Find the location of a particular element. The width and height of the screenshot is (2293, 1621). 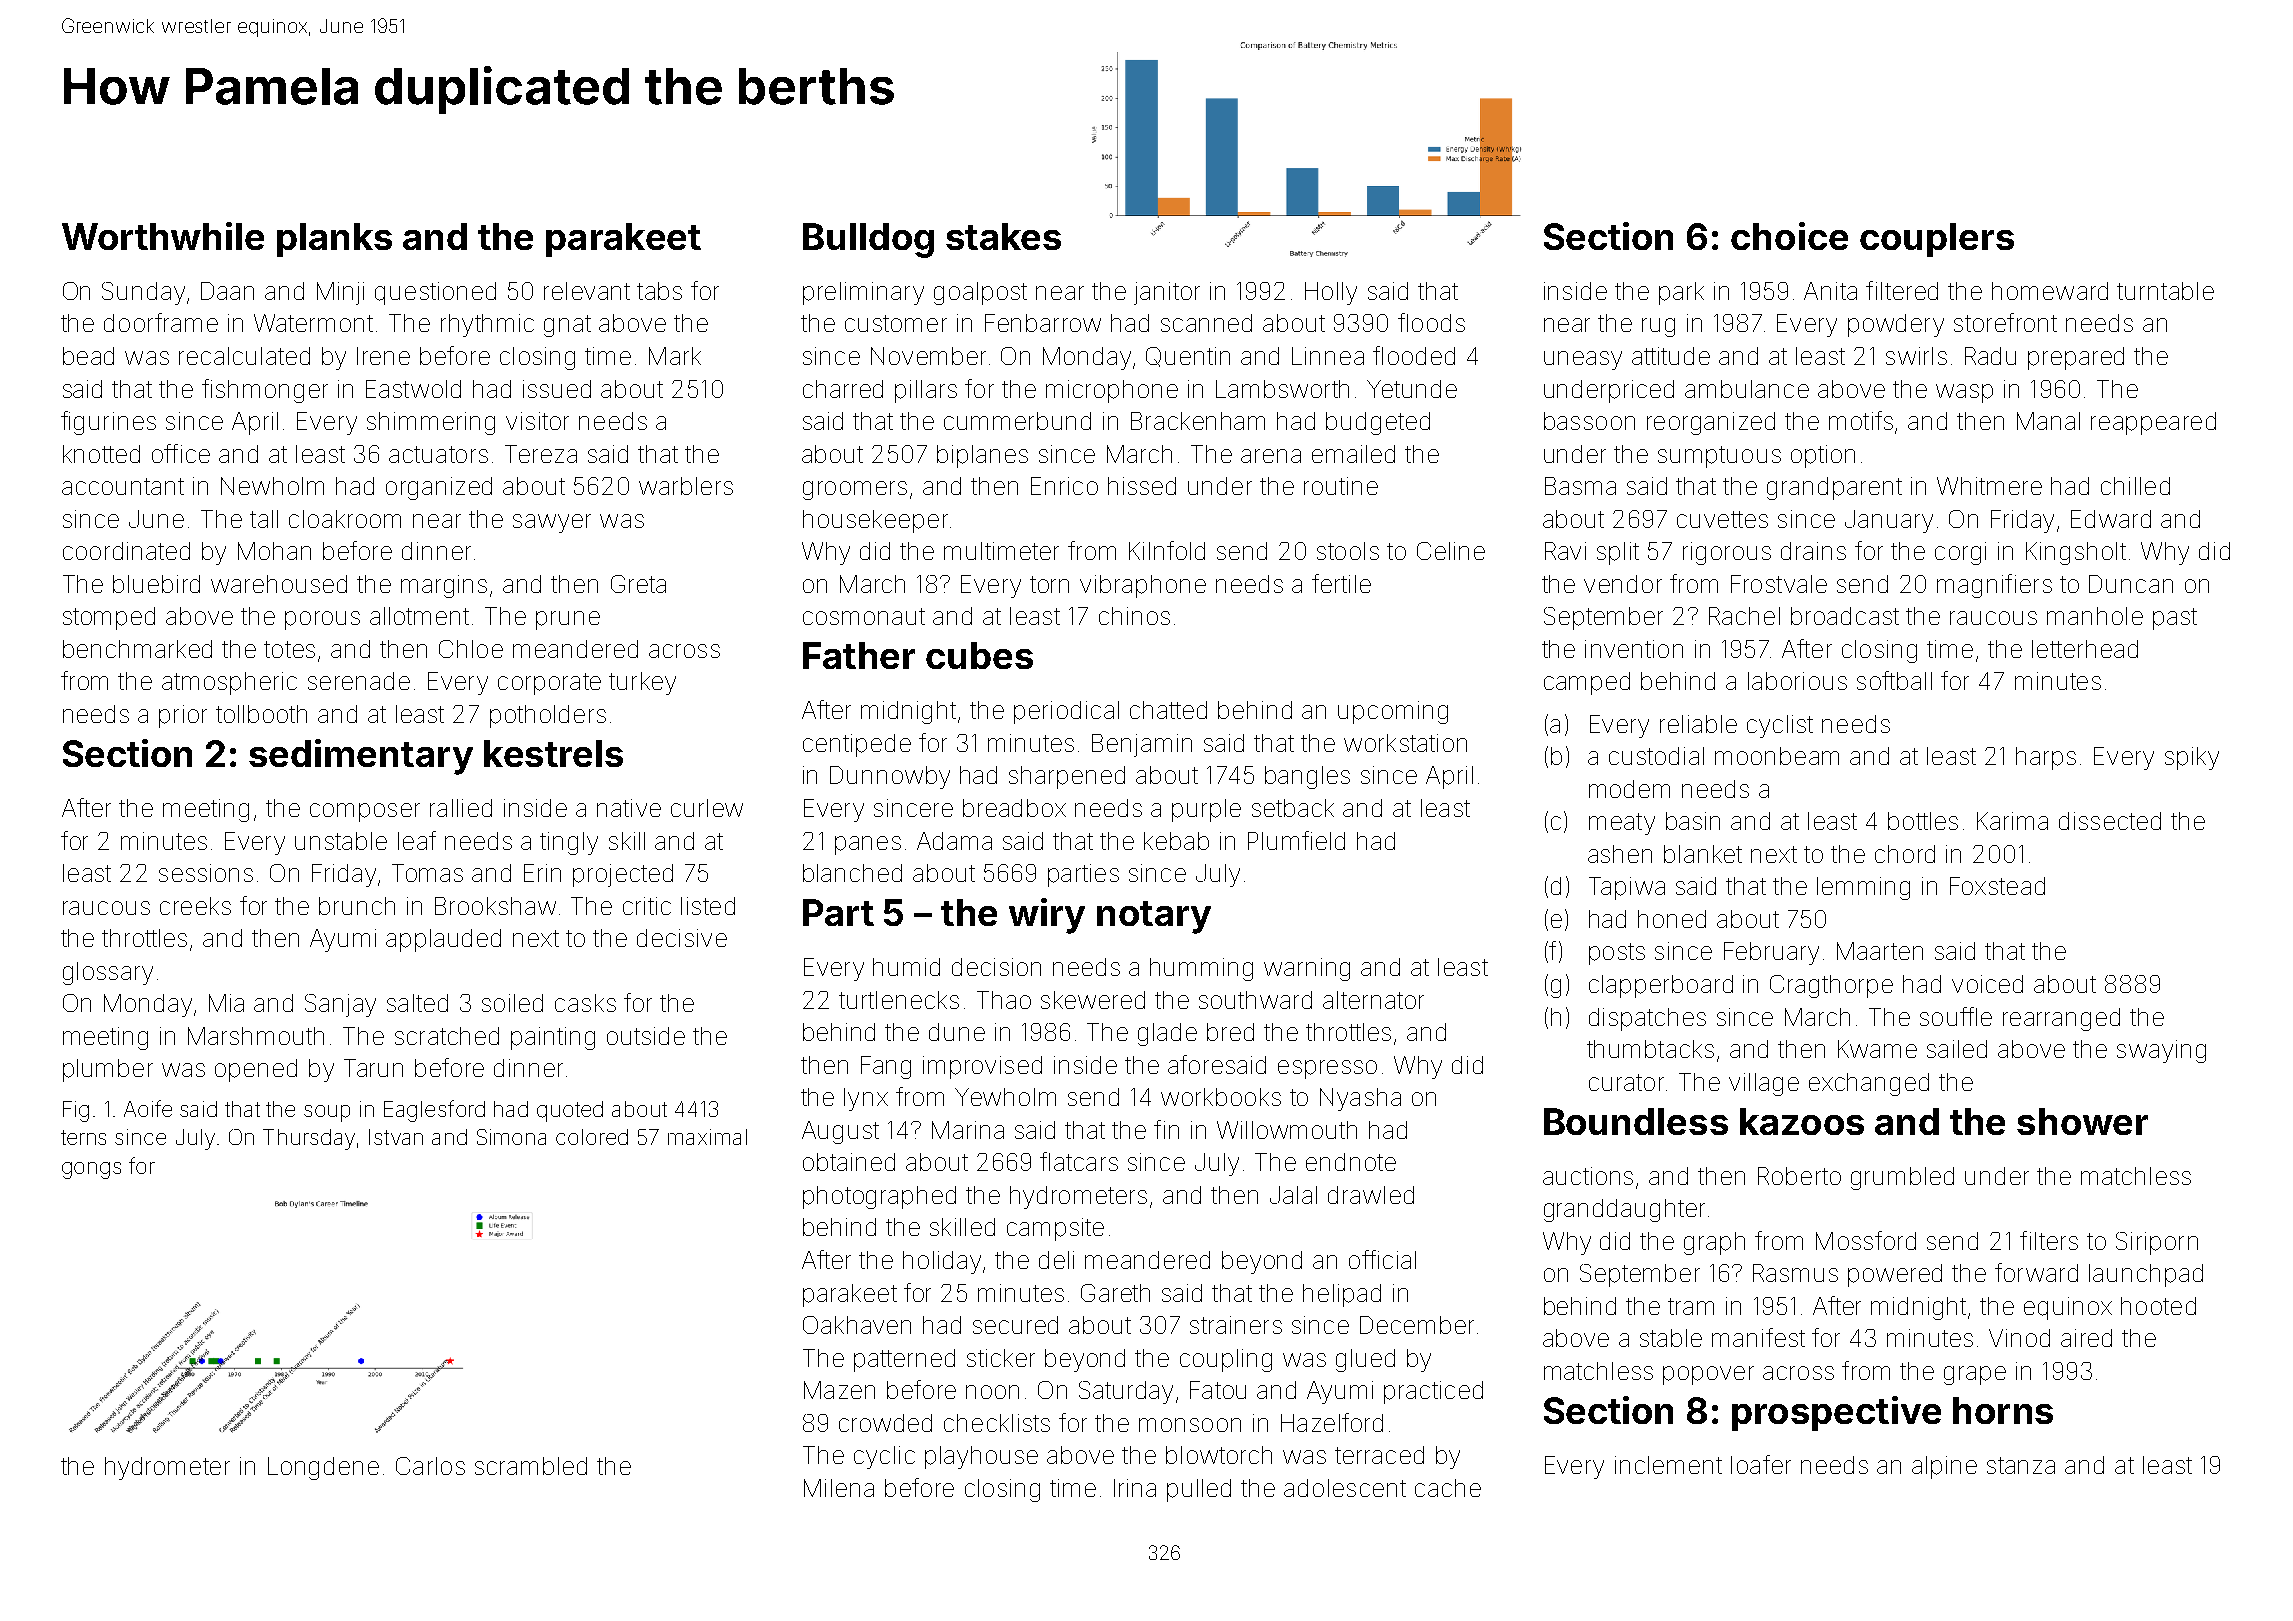

Siriporn is located at coordinates (2157, 1243).
